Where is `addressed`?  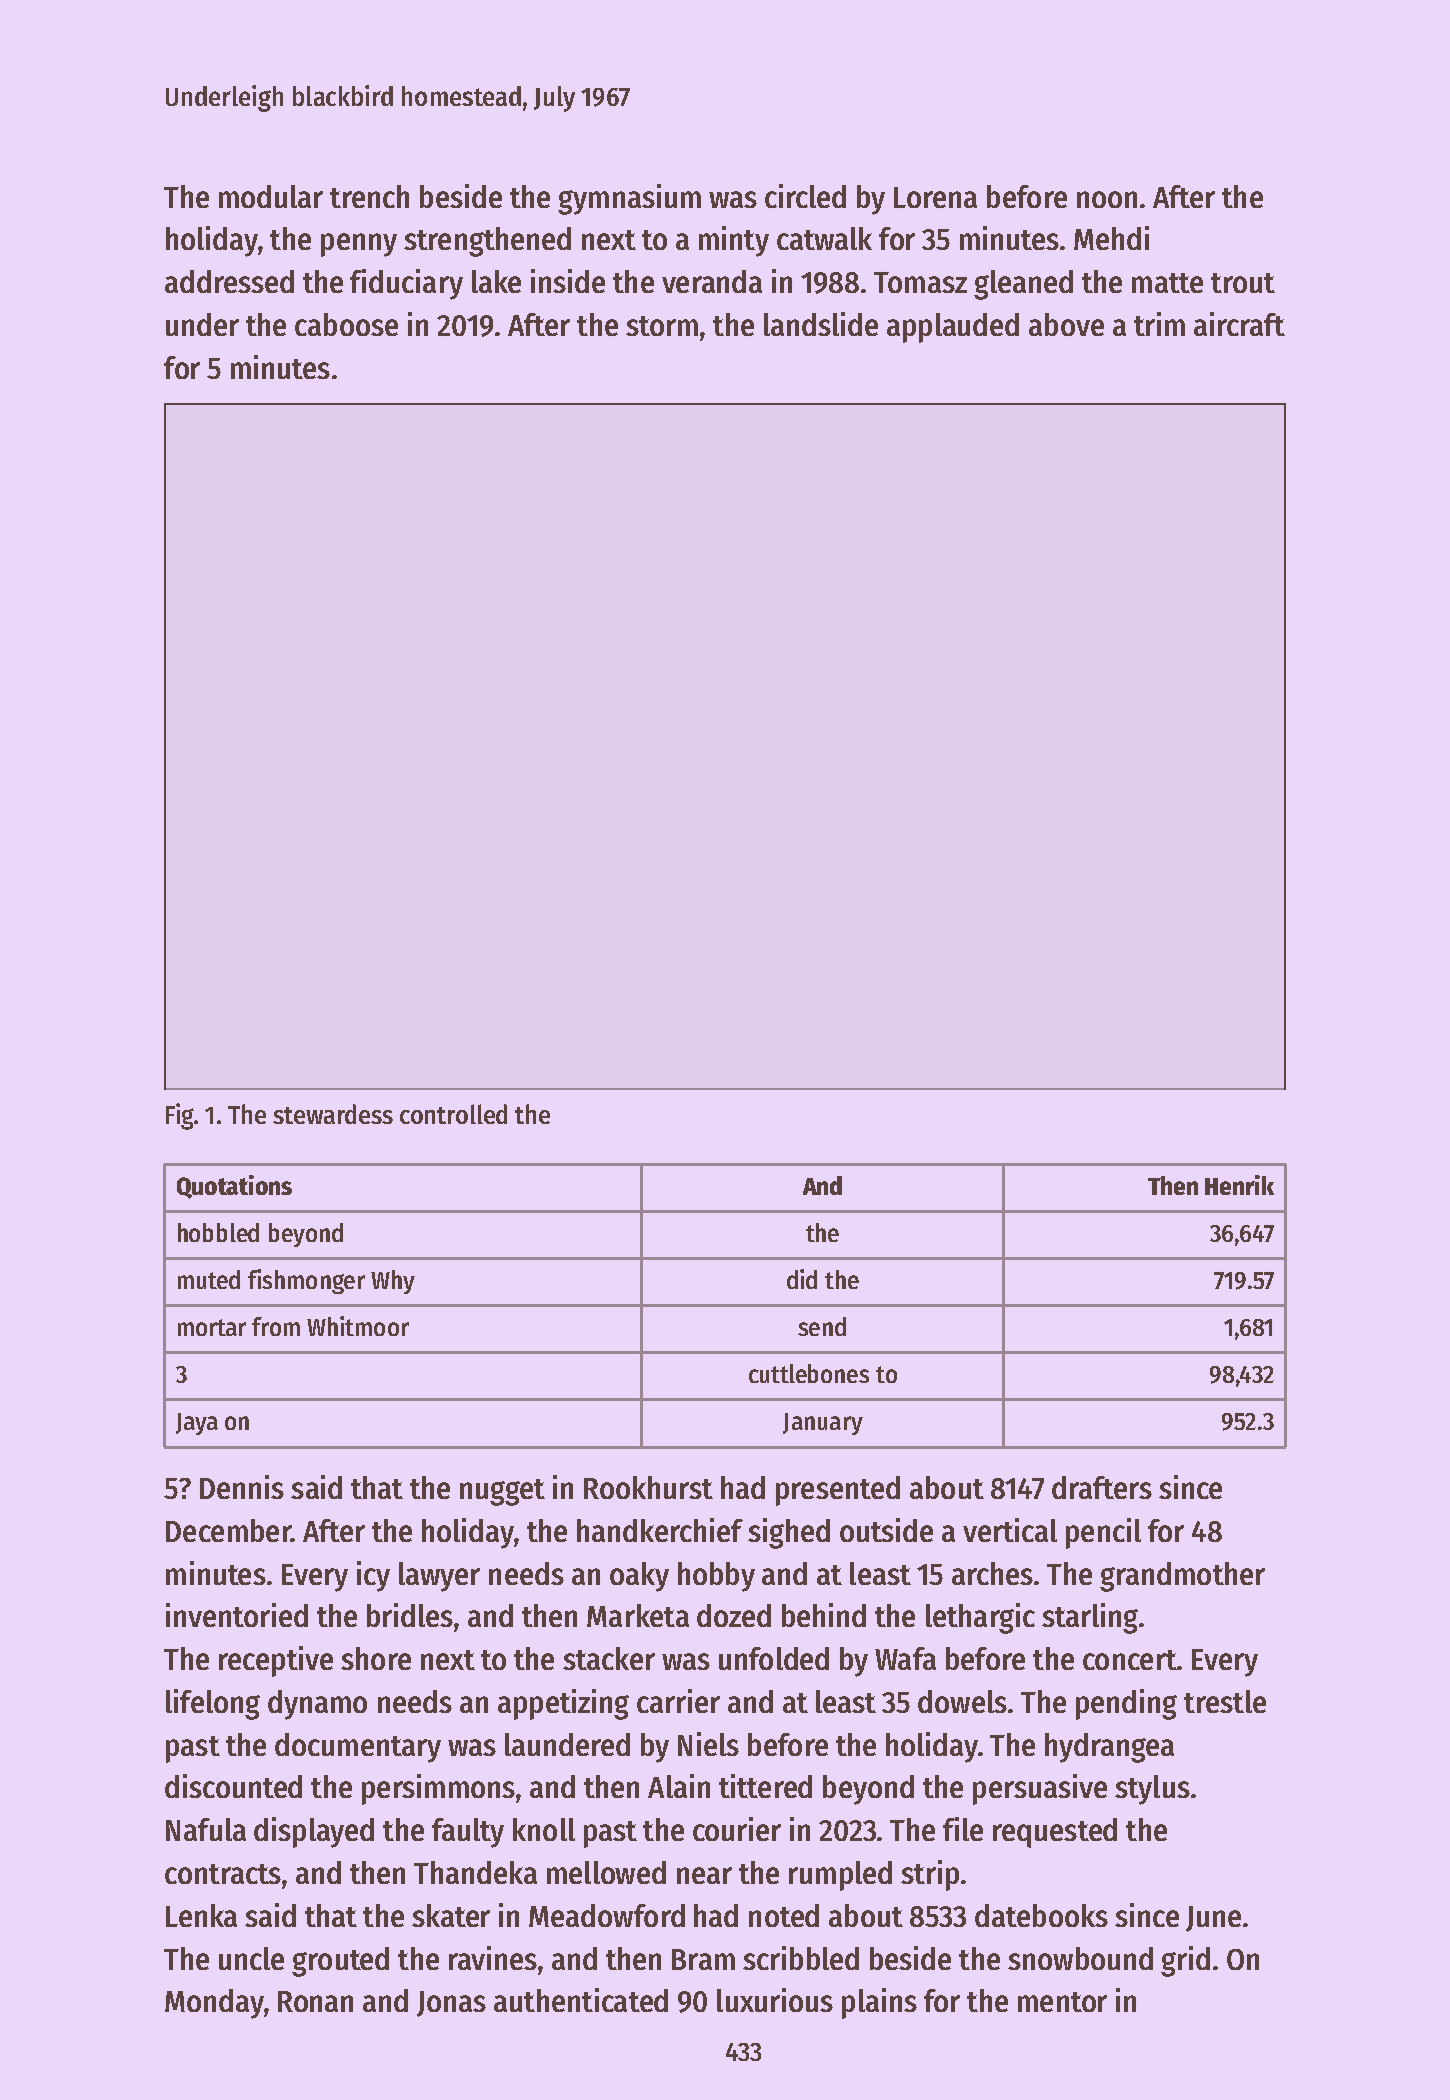
addressed is located at coordinates (229, 281).
